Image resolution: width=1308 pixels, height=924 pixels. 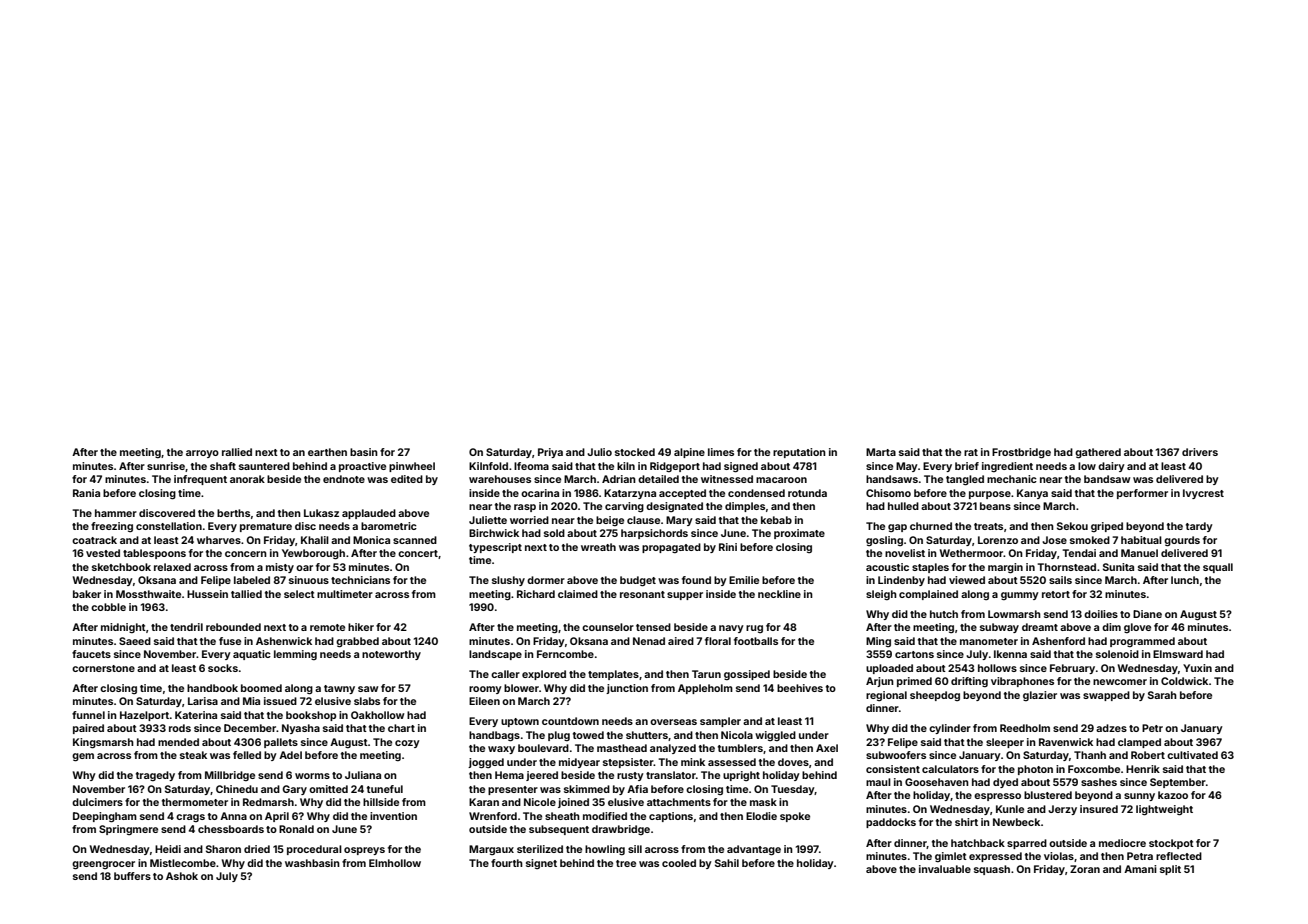 I want to click on Thanh, so click(x=1090, y=755).
